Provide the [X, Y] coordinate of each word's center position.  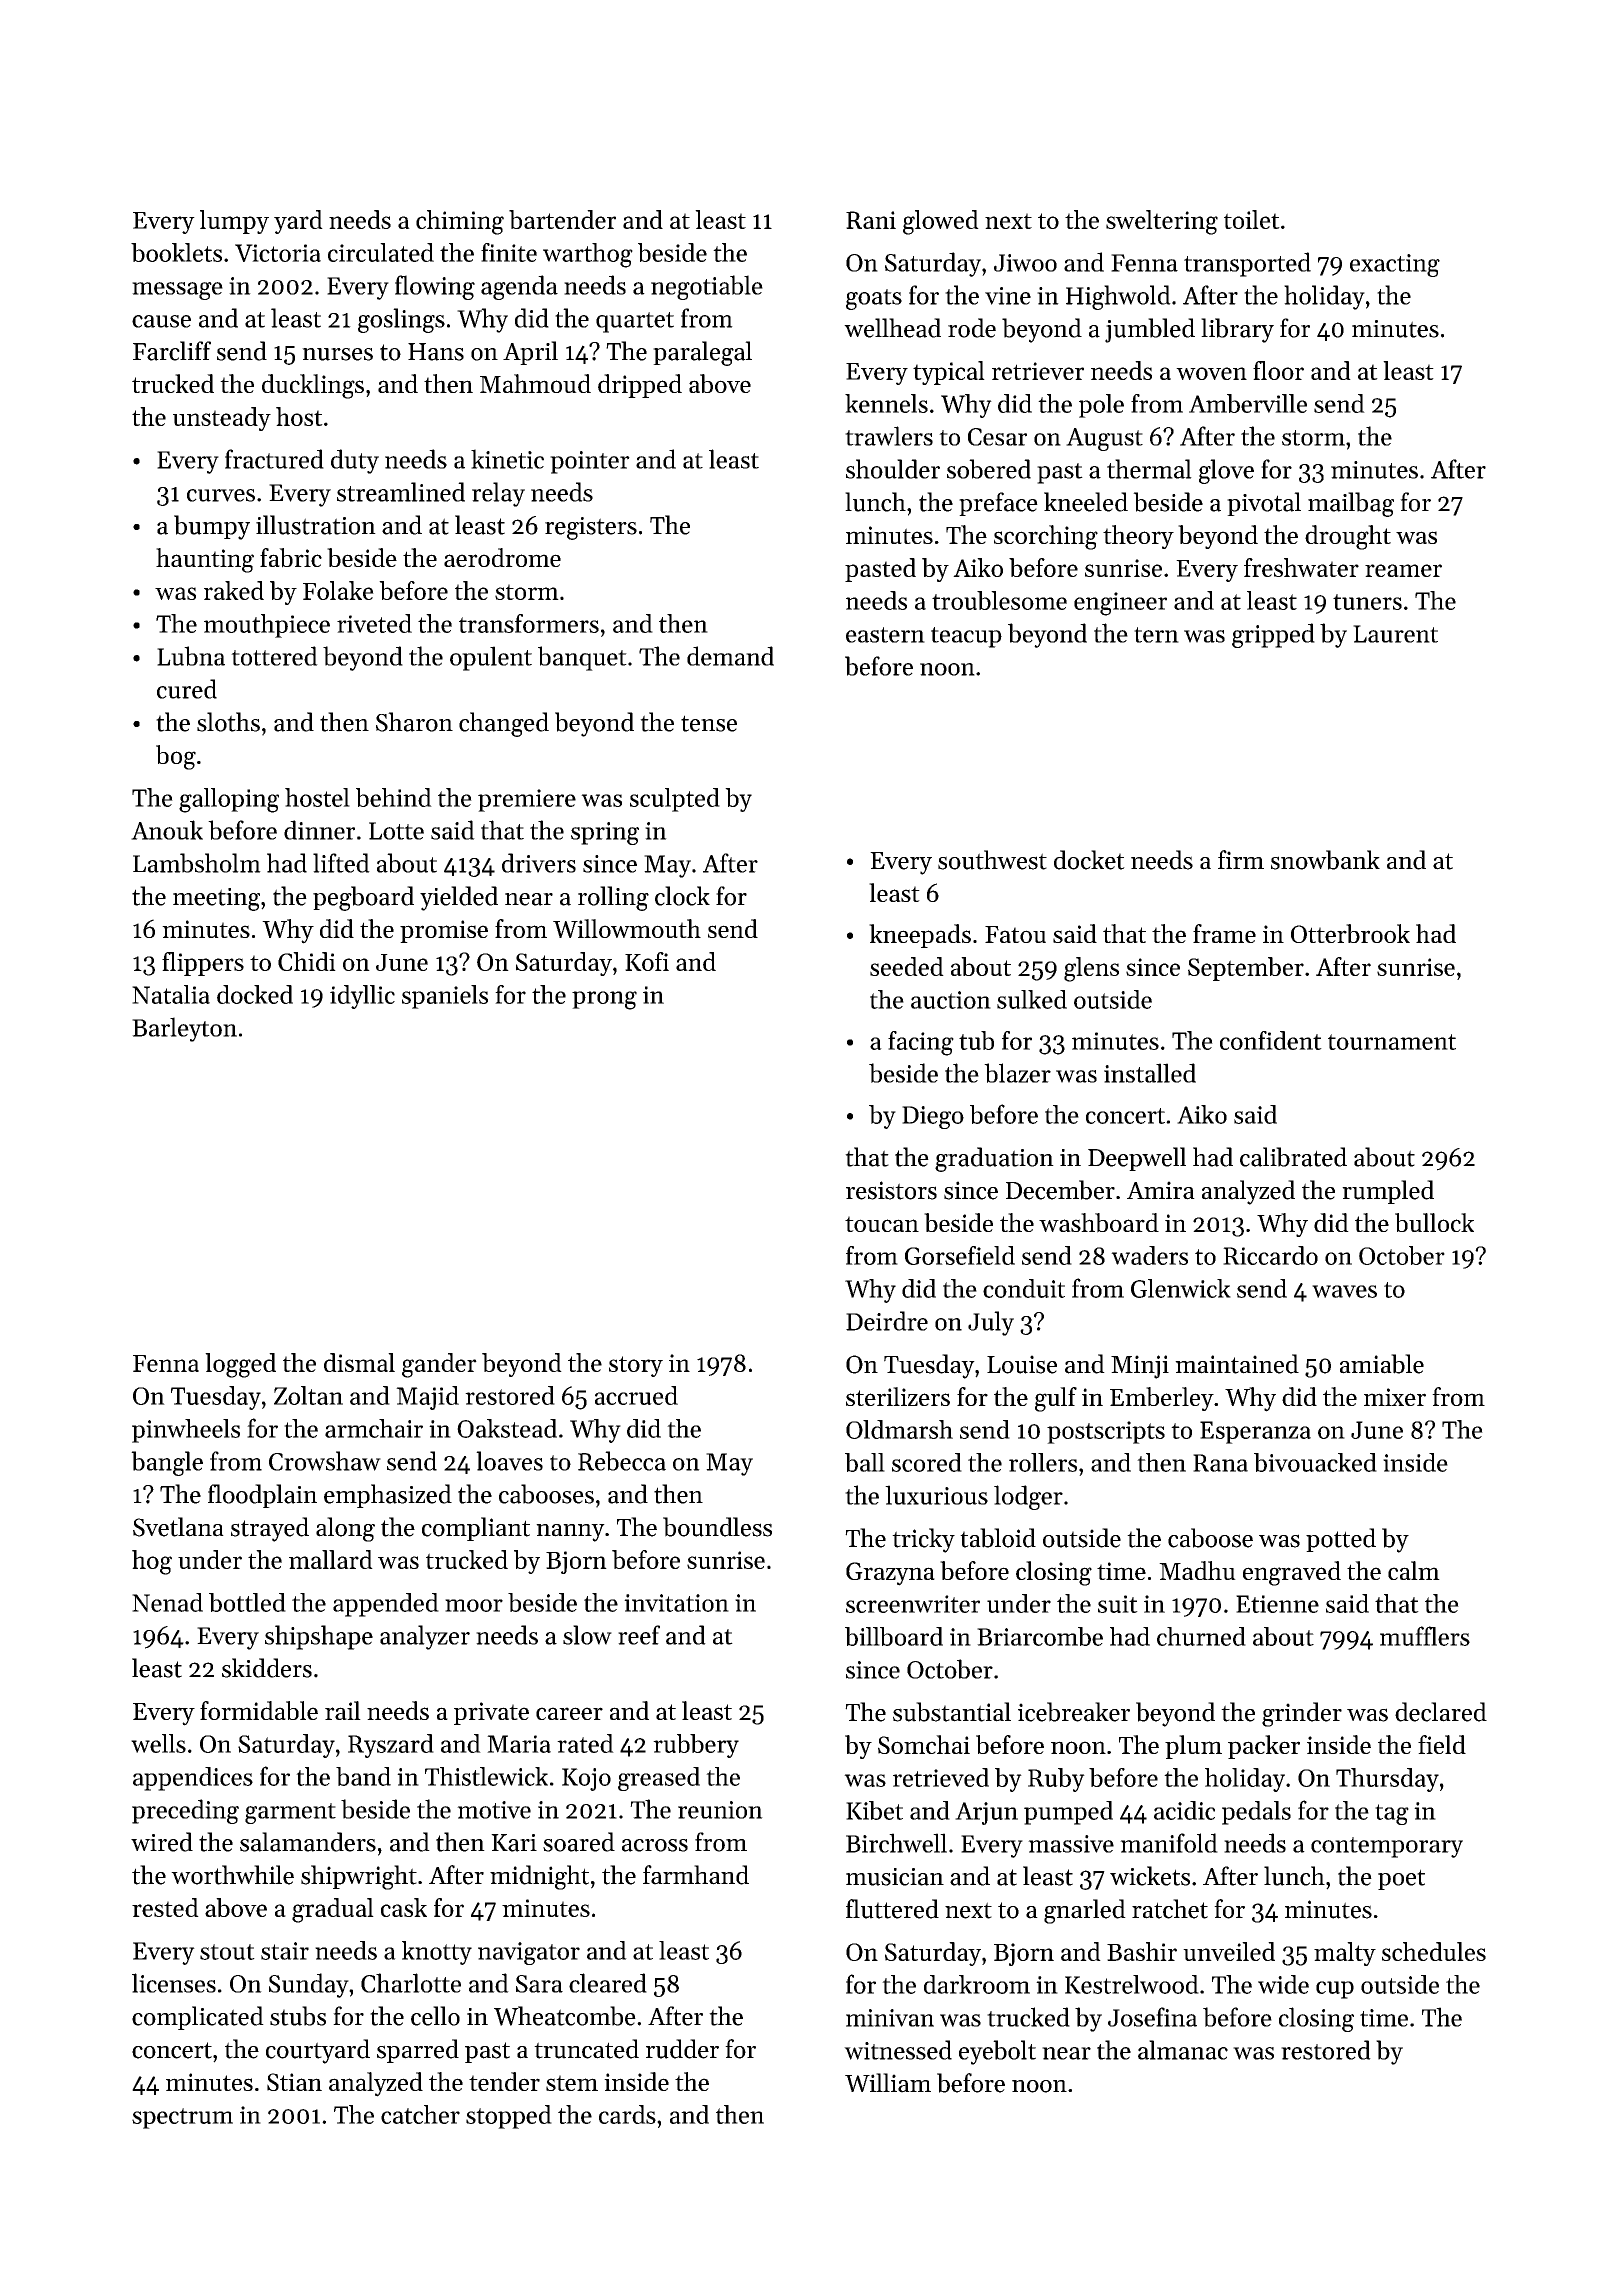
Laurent [1395, 634]
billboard [894, 1636]
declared [1441, 1712]
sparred [418, 2051]
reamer [1403, 570]
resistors [891, 1190]
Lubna [191, 656]
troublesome [999, 600]
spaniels [445, 997]
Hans [436, 352]
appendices [193, 1779]
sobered [989, 469]
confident [1271, 1040]
